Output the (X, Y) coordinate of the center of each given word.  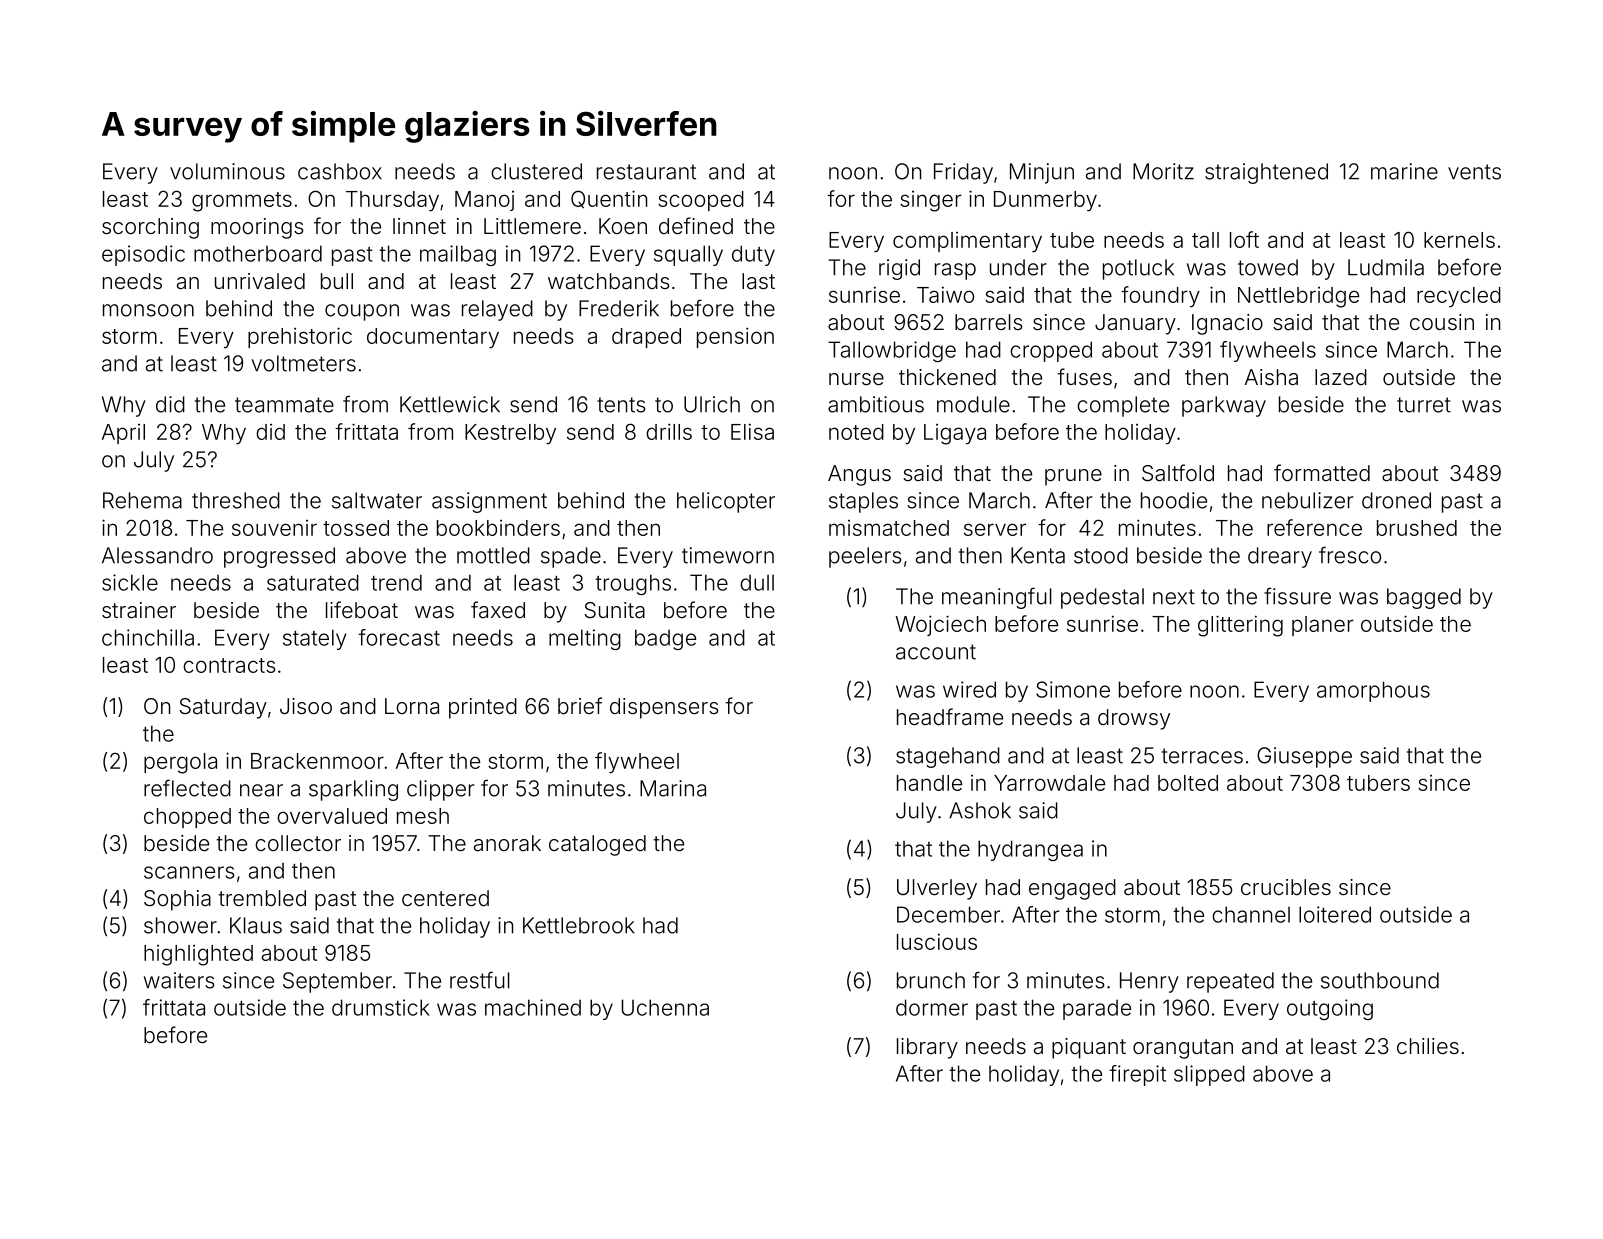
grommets (242, 202)
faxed (498, 609)
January (1135, 324)
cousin (1442, 322)
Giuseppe (1304, 757)
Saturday (223, 708)
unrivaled (260, 281)
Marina (673, 788)
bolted (1188, 783)
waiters (179, 980)
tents (621, 405)
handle (929, 783)
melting (585, 639)
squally (688, 255)
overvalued (332, 816)
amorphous (1373, 691)
